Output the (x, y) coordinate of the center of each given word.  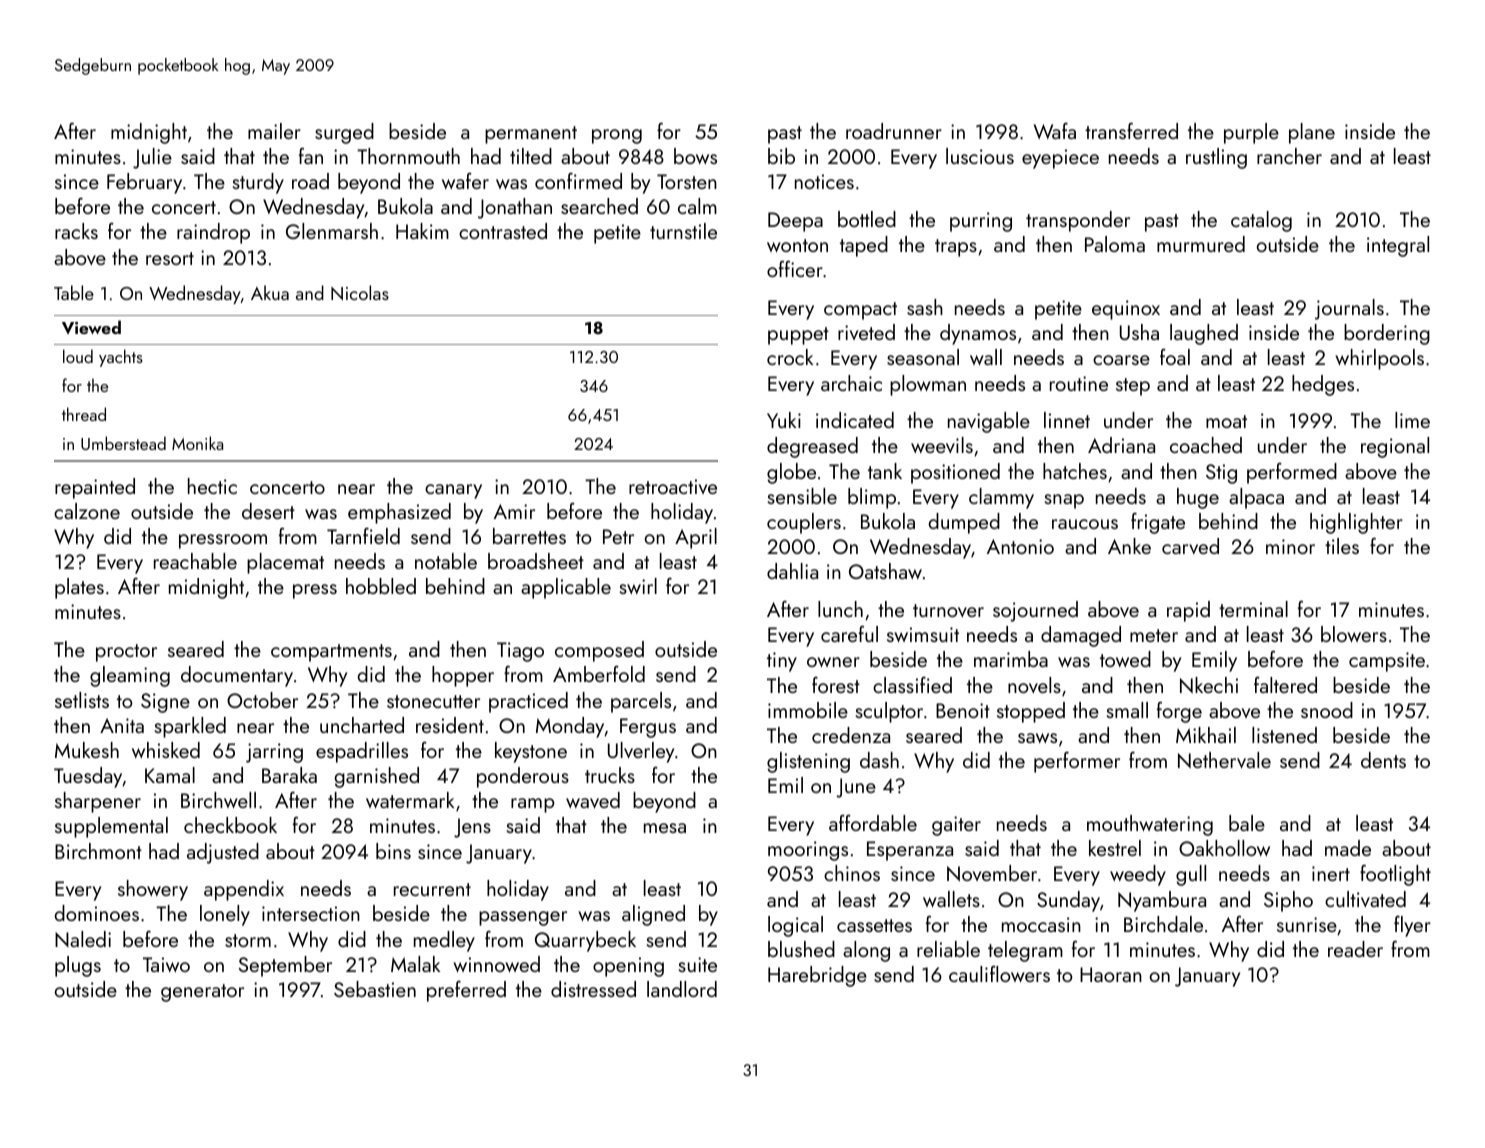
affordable (873, 822)
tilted (531, 156)
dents (1383, 760)
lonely (225, 915)
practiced (528, 702)
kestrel (1115, 848)
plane (1312, 133)
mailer (274, 131)
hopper (463, 676)
